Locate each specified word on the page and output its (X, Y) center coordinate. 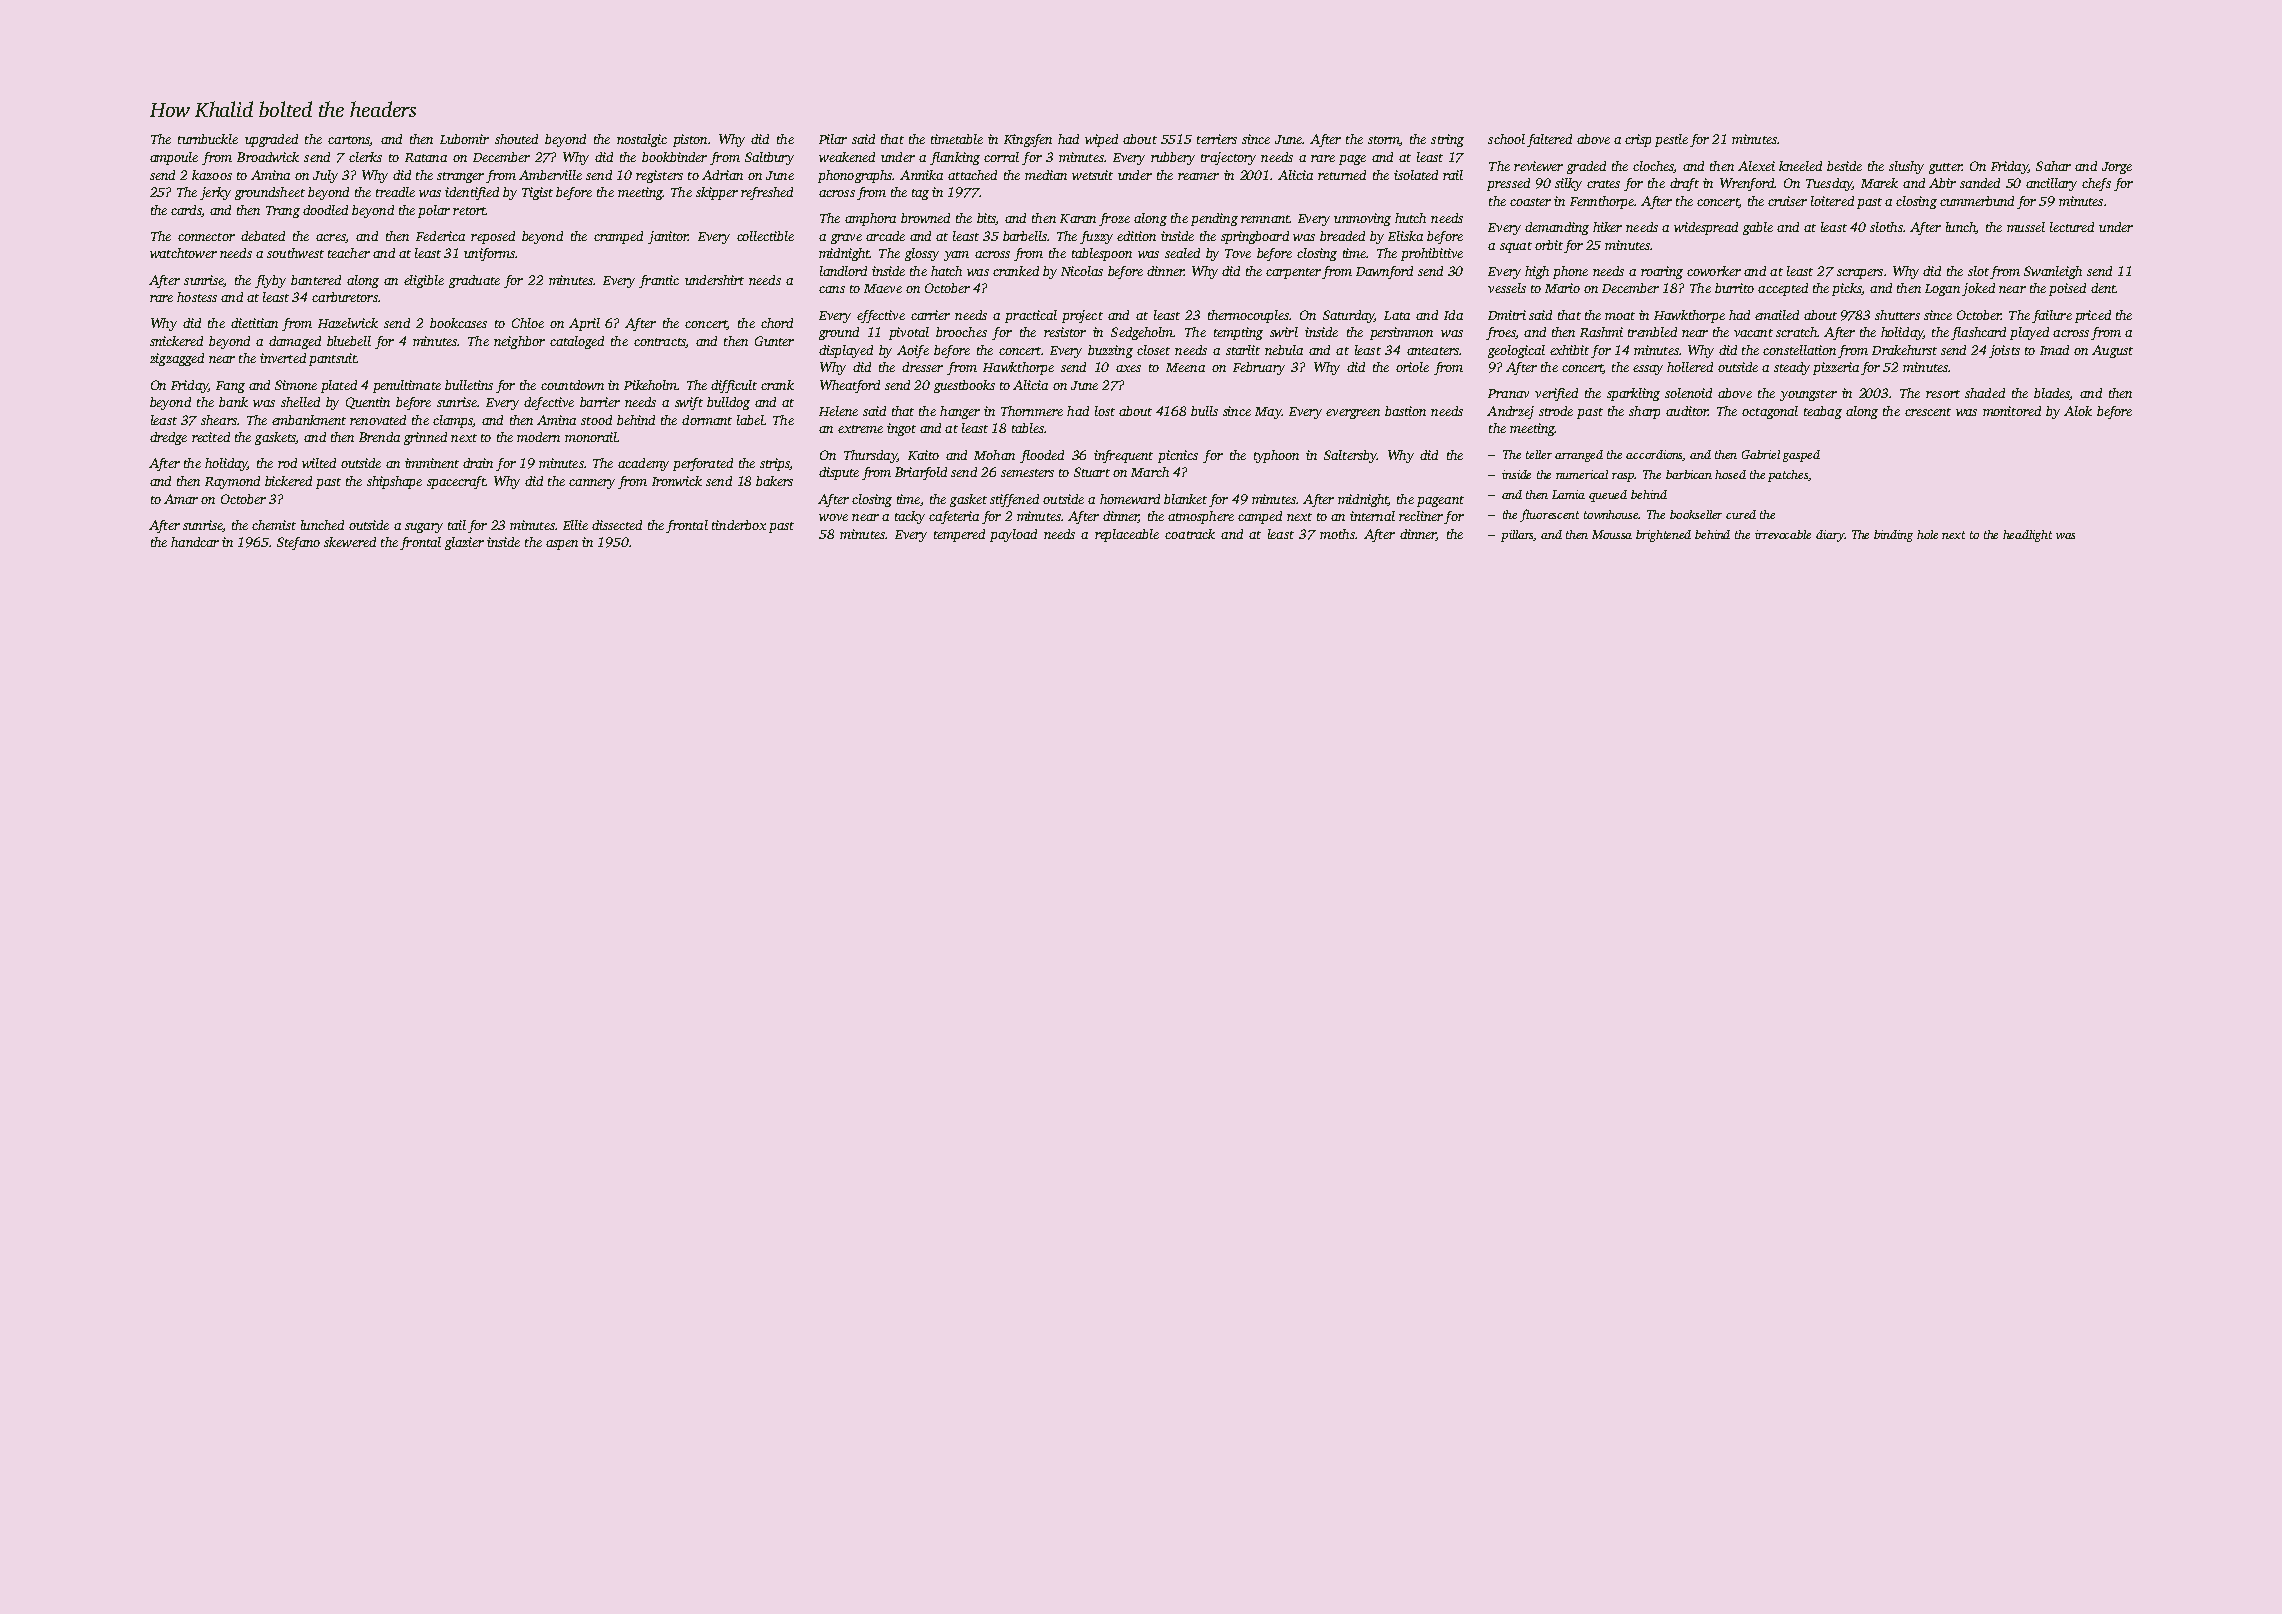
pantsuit (332, 359)
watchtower (183, 253)
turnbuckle (208, 139)
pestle (1671, 140)
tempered (959, 535)
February (1259, 368)
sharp (1644, 412)
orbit (1549, 245)
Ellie (575, 525)
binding (1893, 536)
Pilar (833, 139)
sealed (1182, 253)
